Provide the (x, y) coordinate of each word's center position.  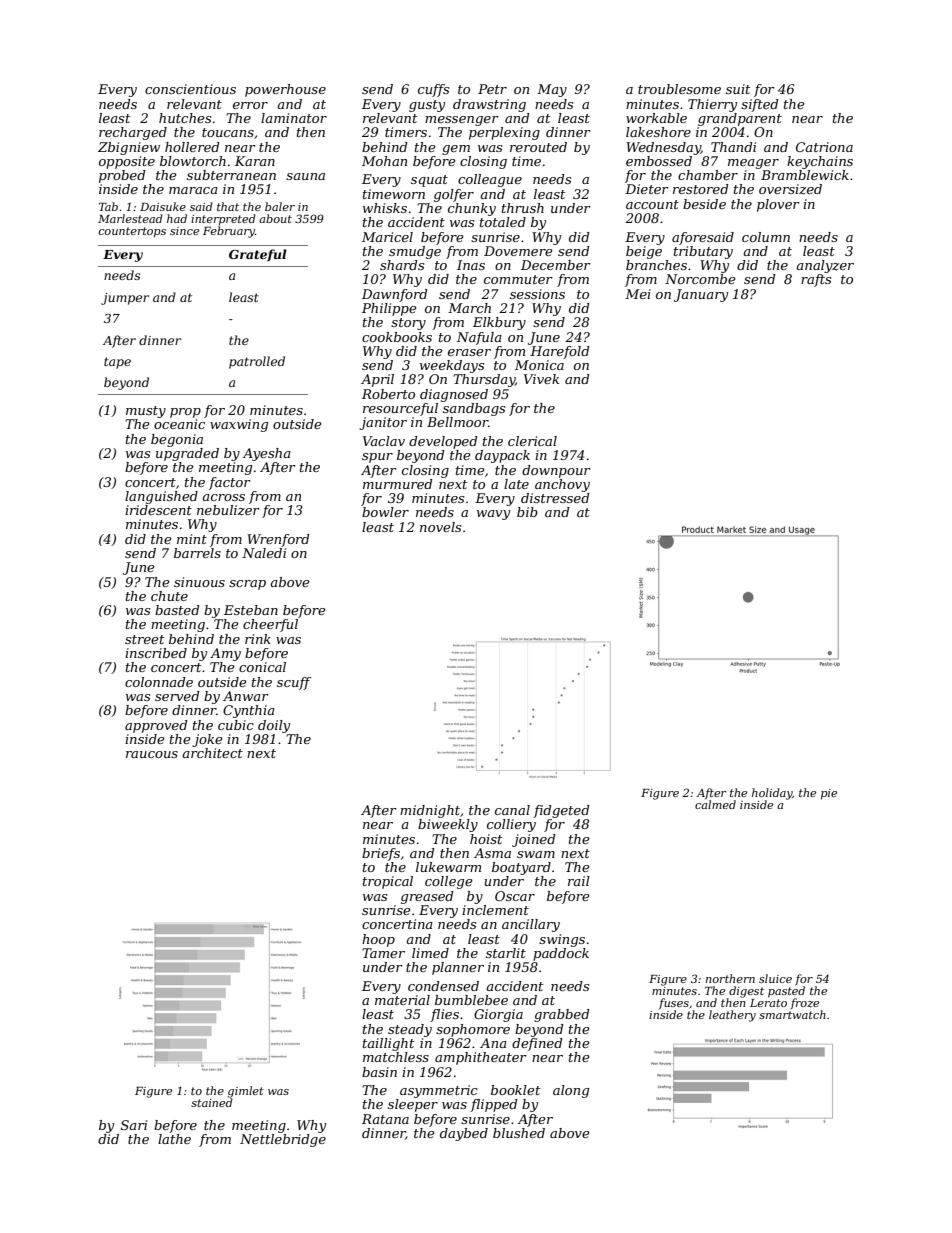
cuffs (433, 90)
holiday (772, 794)
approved (156, 726)
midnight (430, 811)
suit (738, 89)
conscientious (190, 89)
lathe (174, 1139)
